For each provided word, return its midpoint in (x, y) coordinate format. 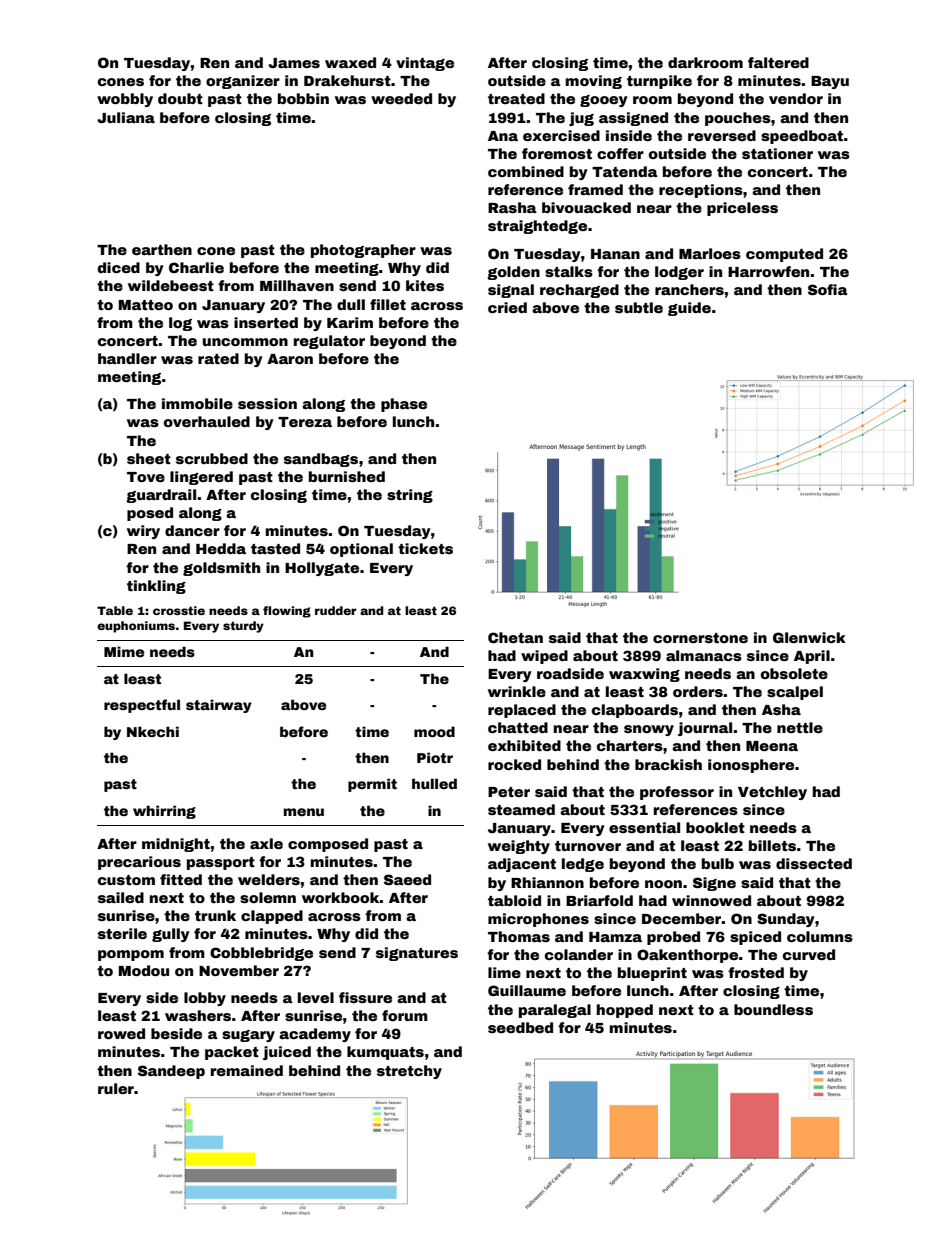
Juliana (126, 117)
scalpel (795, 693)
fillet (388, 304)
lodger (679, 273)
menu (303, 812)
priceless (742, 209)
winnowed (711, 900)
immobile (197, 403)
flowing (287, 612)
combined (526, 171)
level (316, 997)
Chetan (515, 637)
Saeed (407, 879)
